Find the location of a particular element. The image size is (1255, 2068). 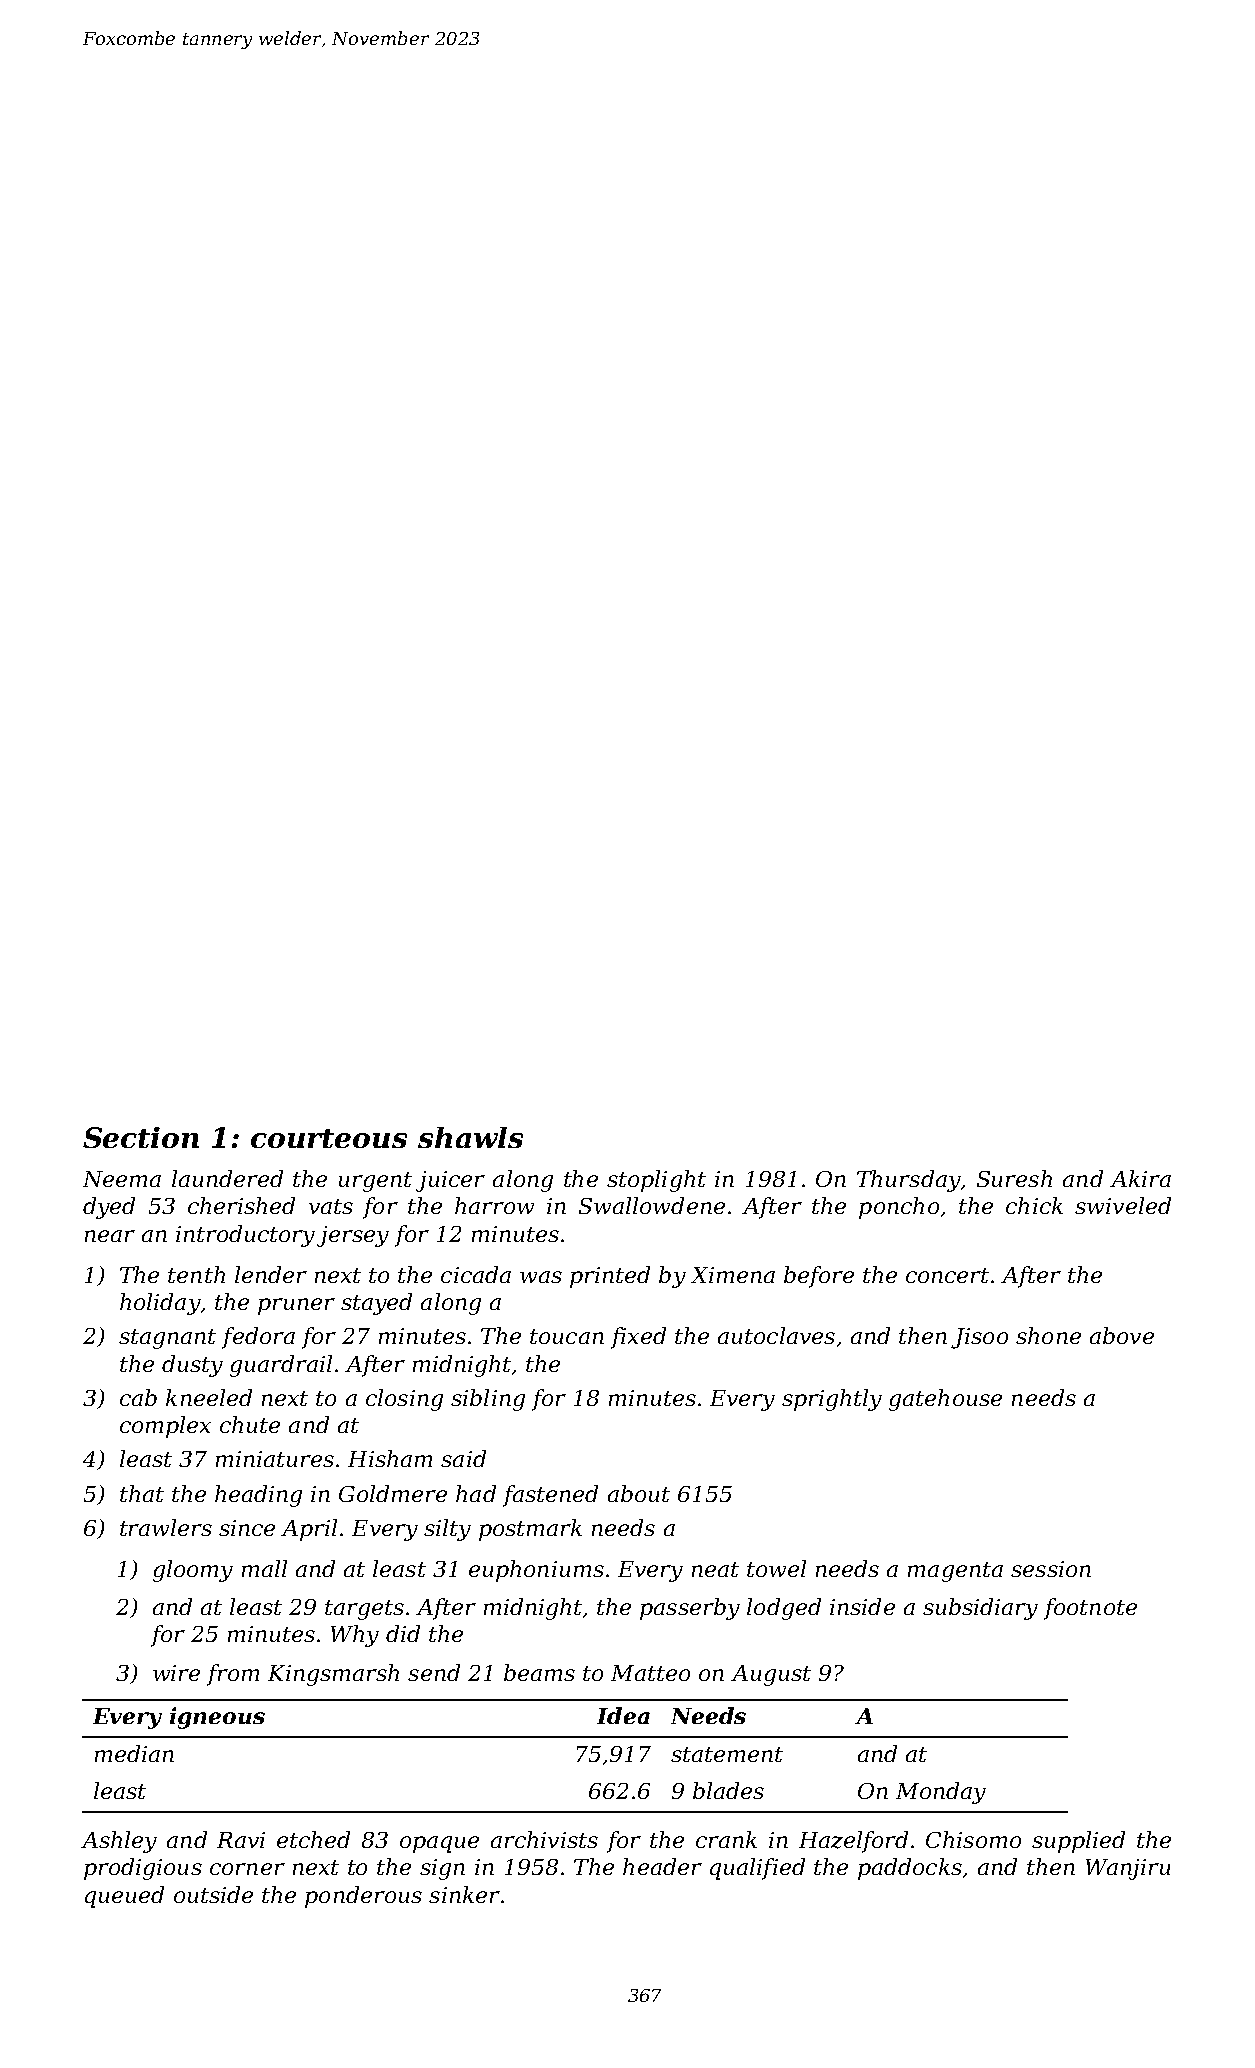

opaque is located at coordinates (439, 1844).
